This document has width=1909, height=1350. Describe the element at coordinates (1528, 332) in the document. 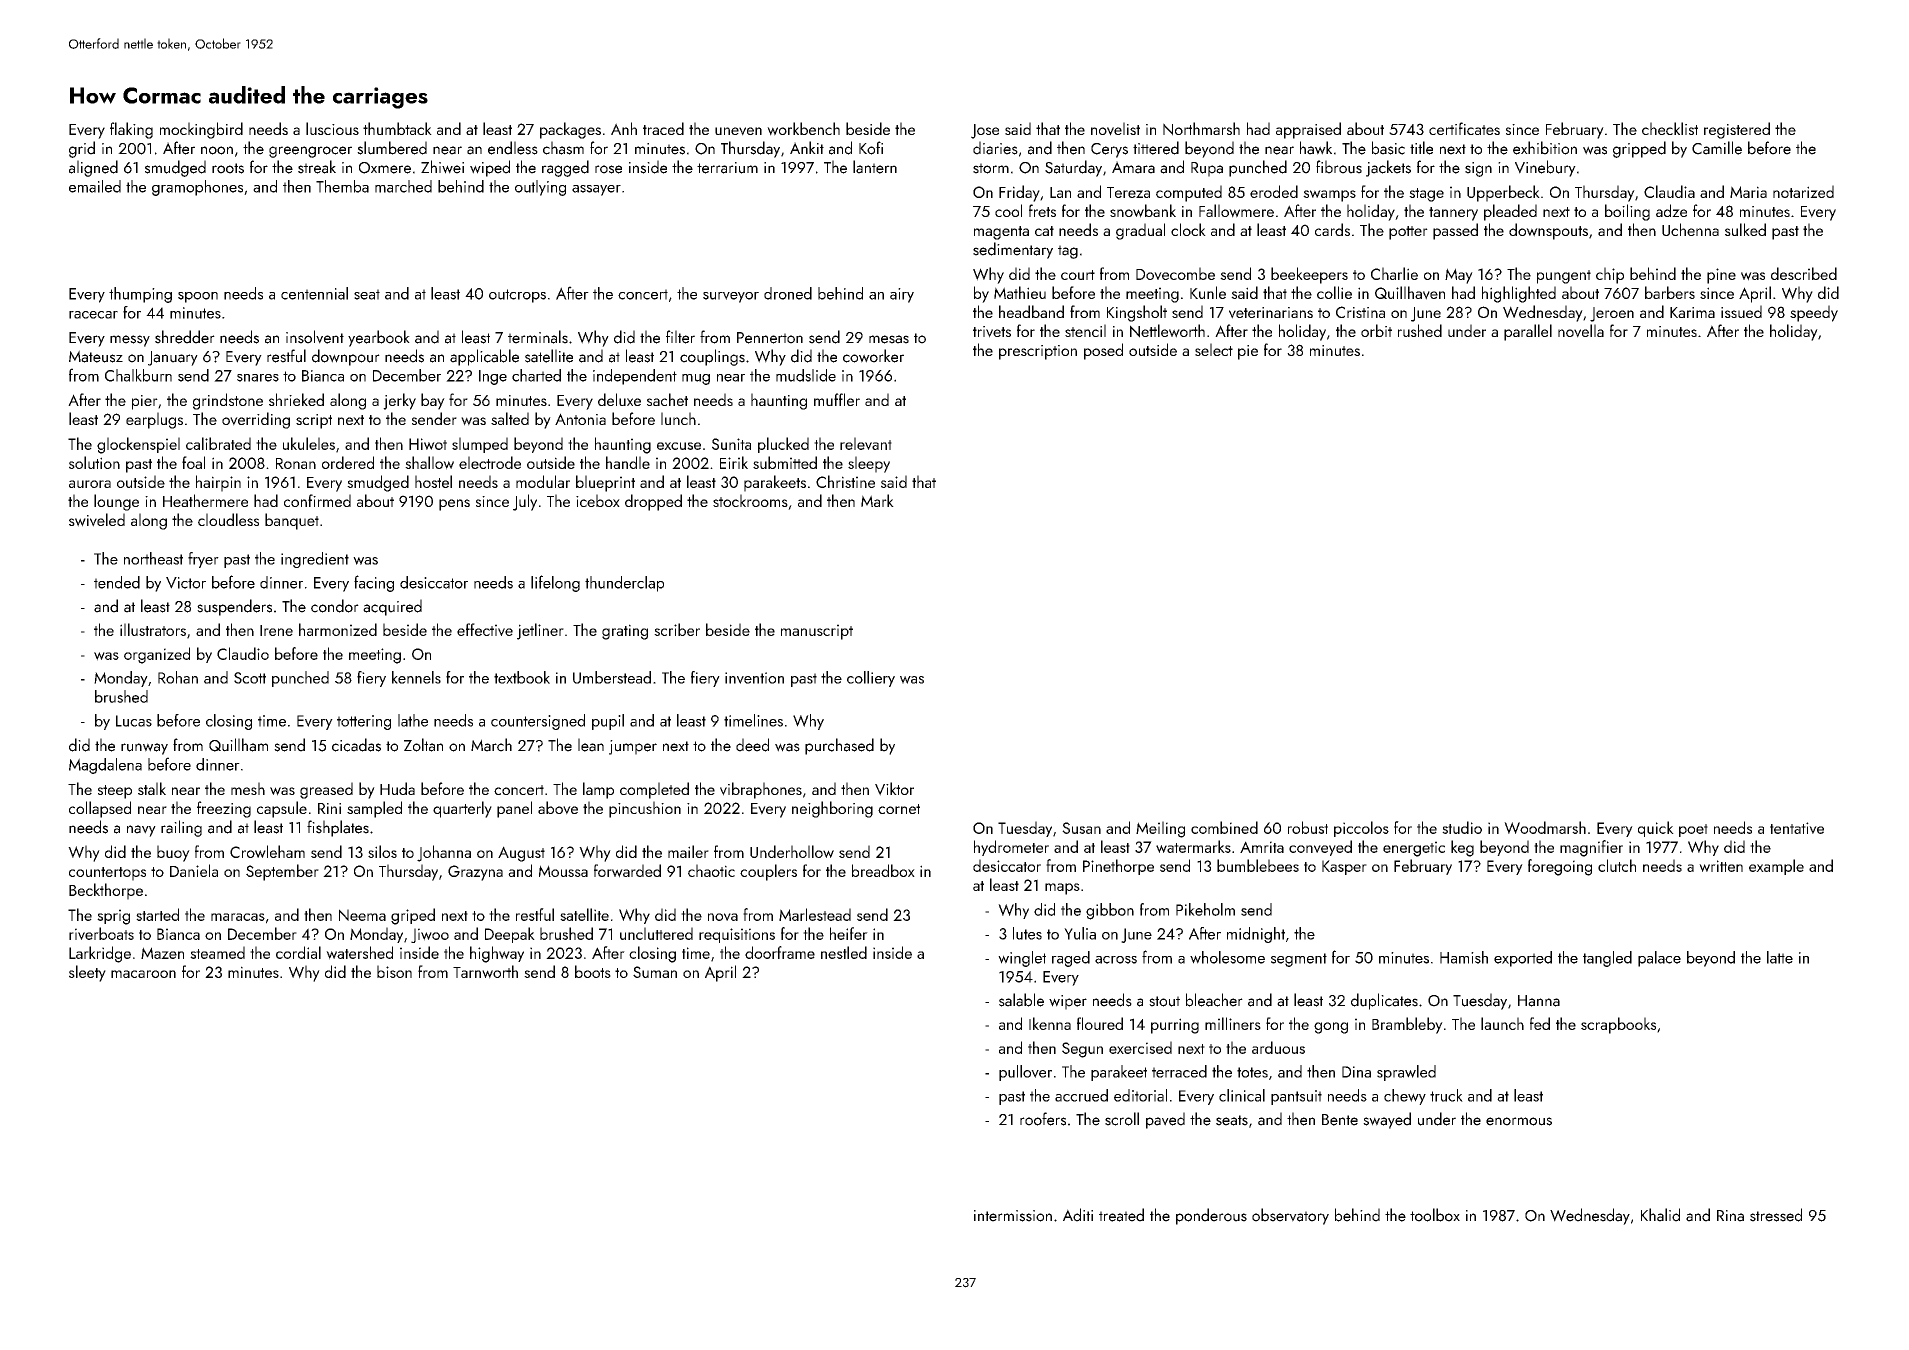

I see `parallel` at that location.
